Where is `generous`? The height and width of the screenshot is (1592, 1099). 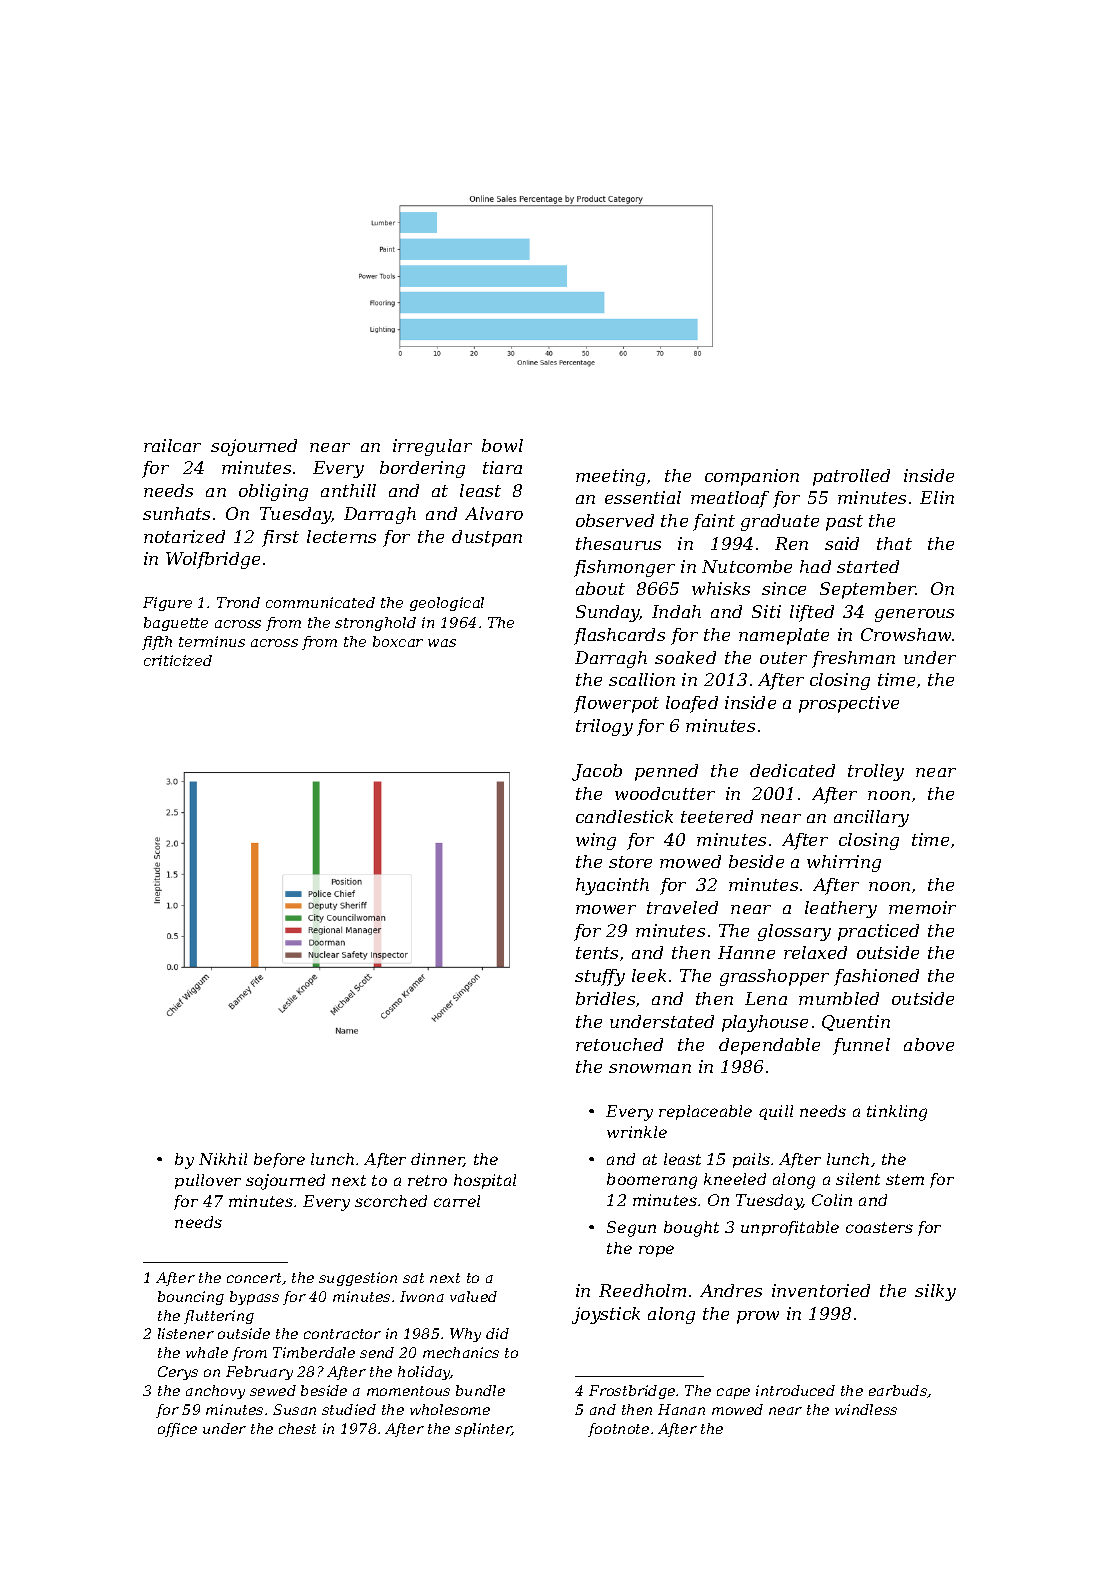 generous is located at coordinates (914, 615).
